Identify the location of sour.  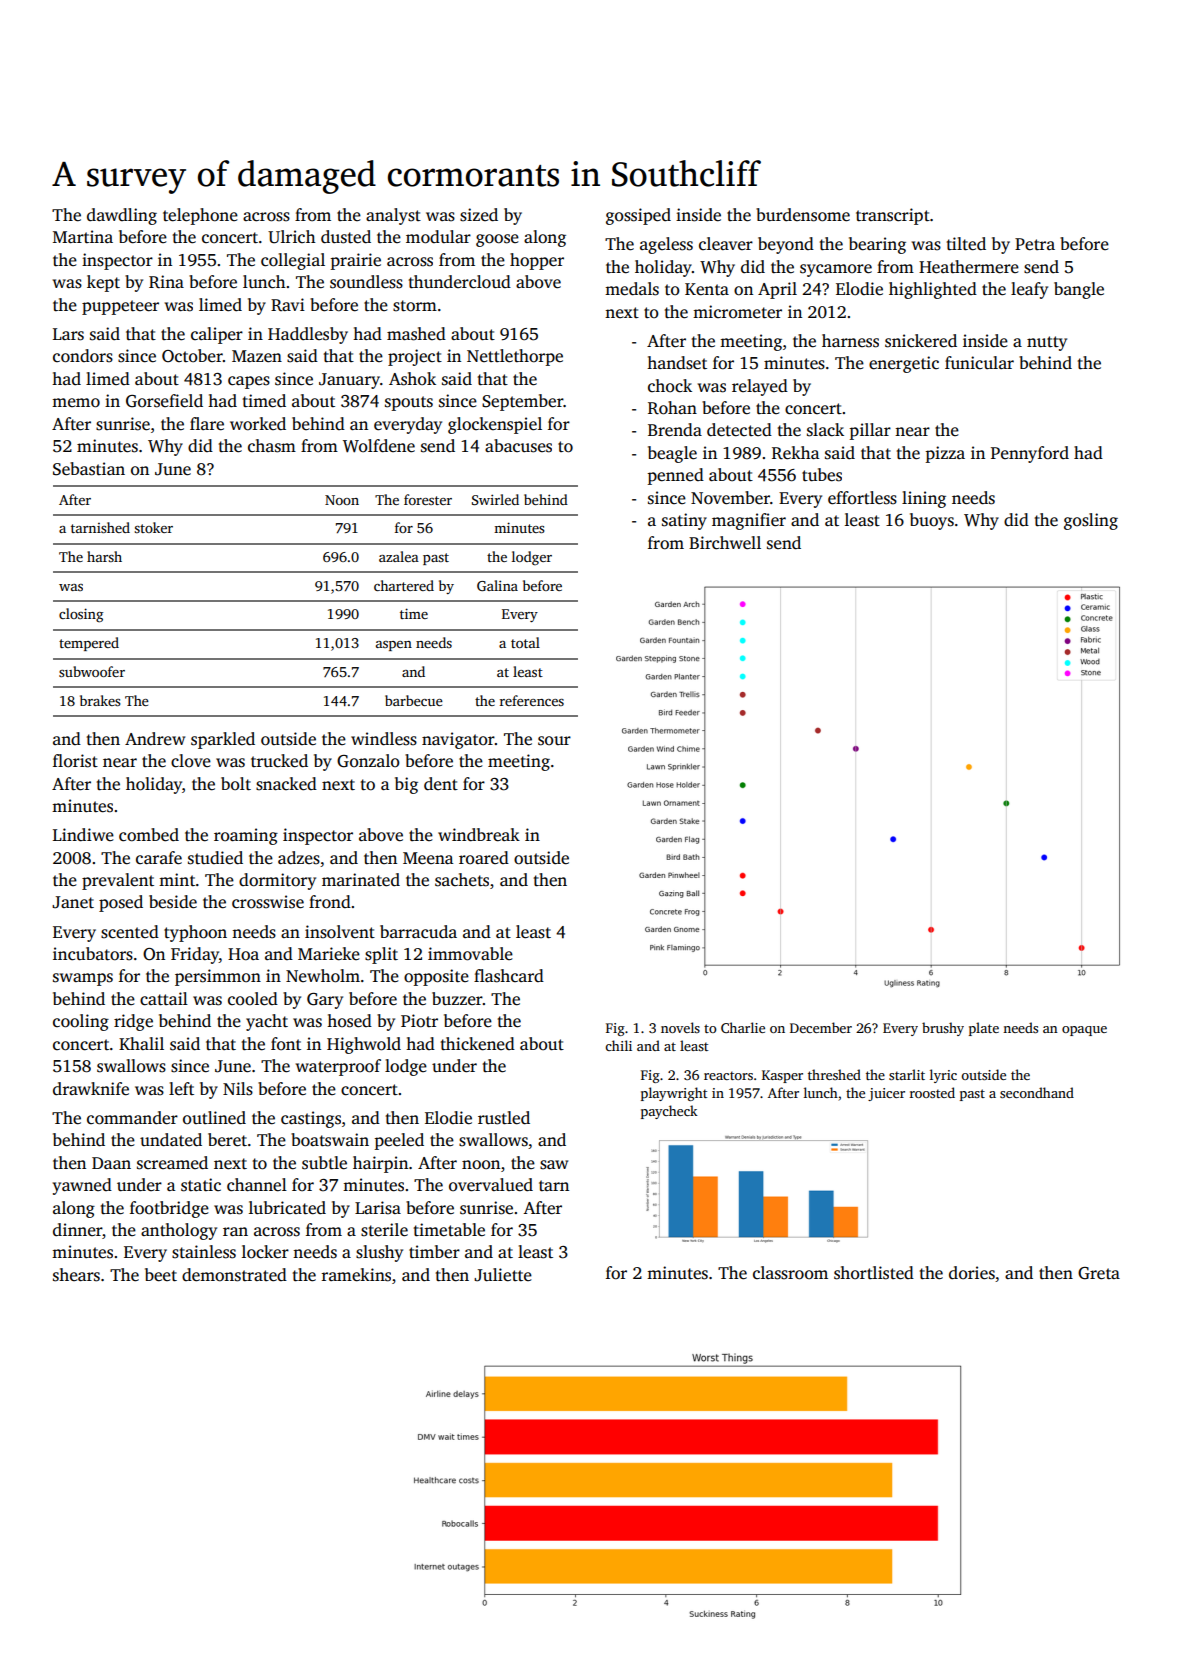
(554, 741).
